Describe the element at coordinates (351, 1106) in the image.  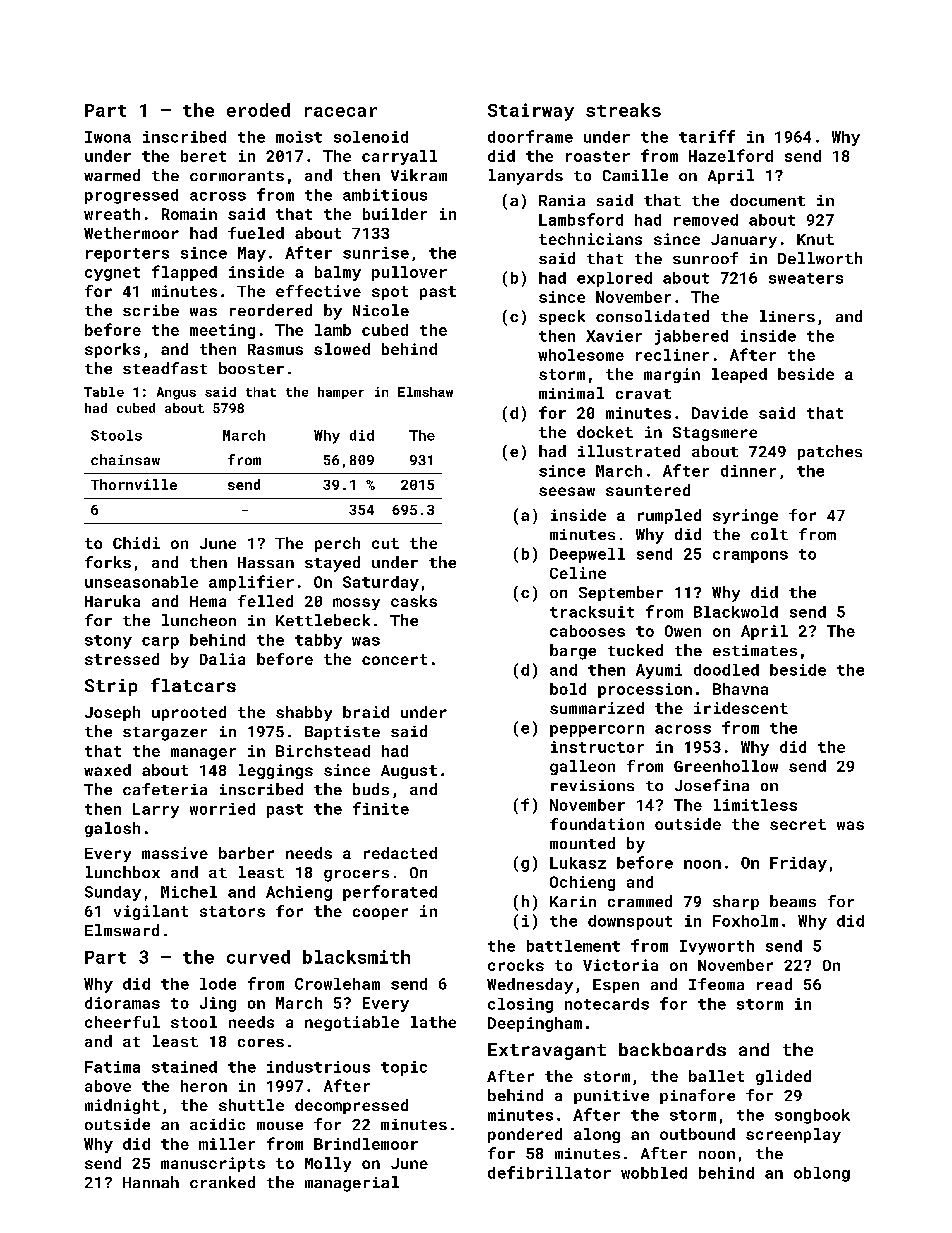
I see `decompressed` at that location.
